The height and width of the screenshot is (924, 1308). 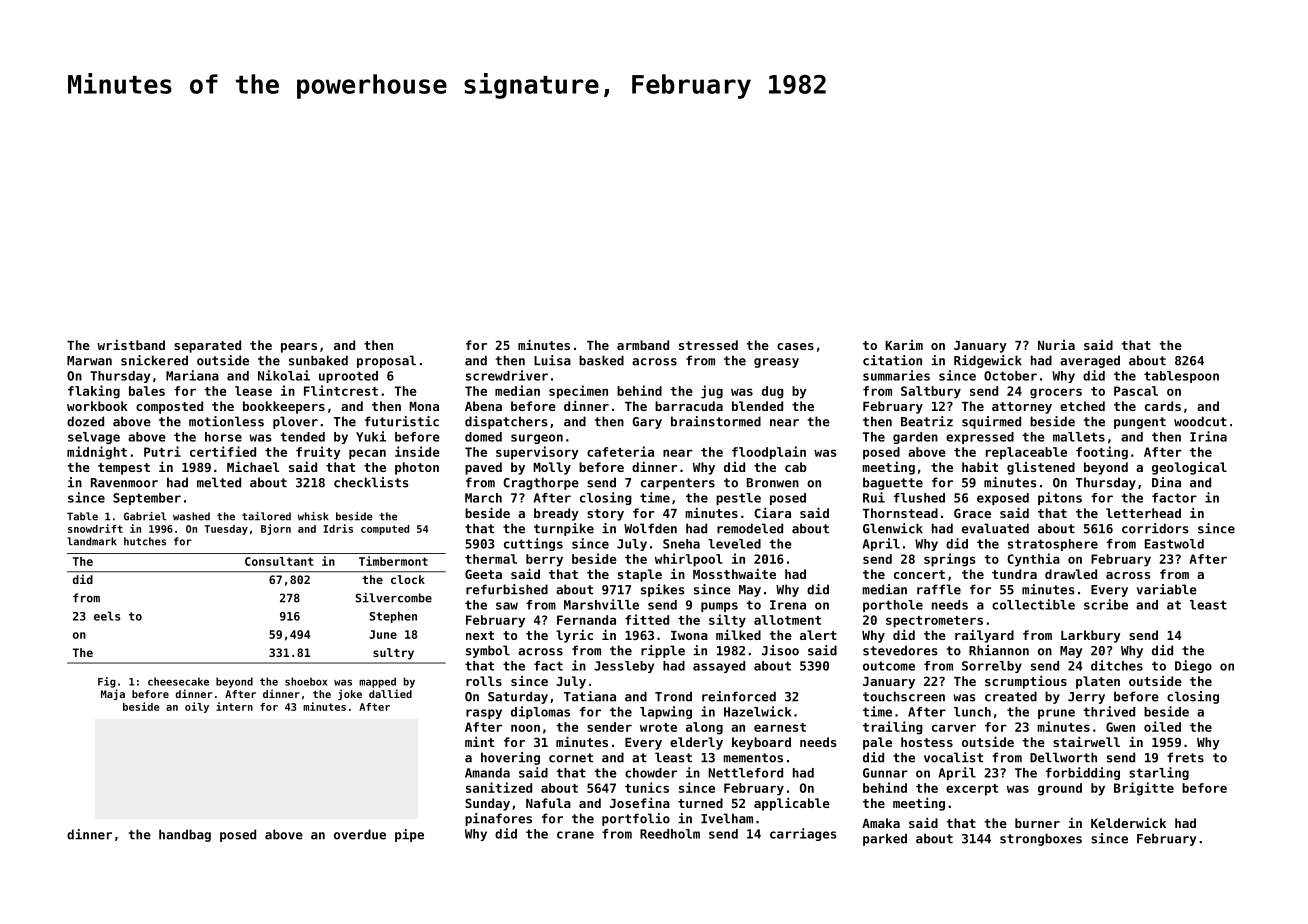 I want to click on Karim, so click(x=904, y=345).
